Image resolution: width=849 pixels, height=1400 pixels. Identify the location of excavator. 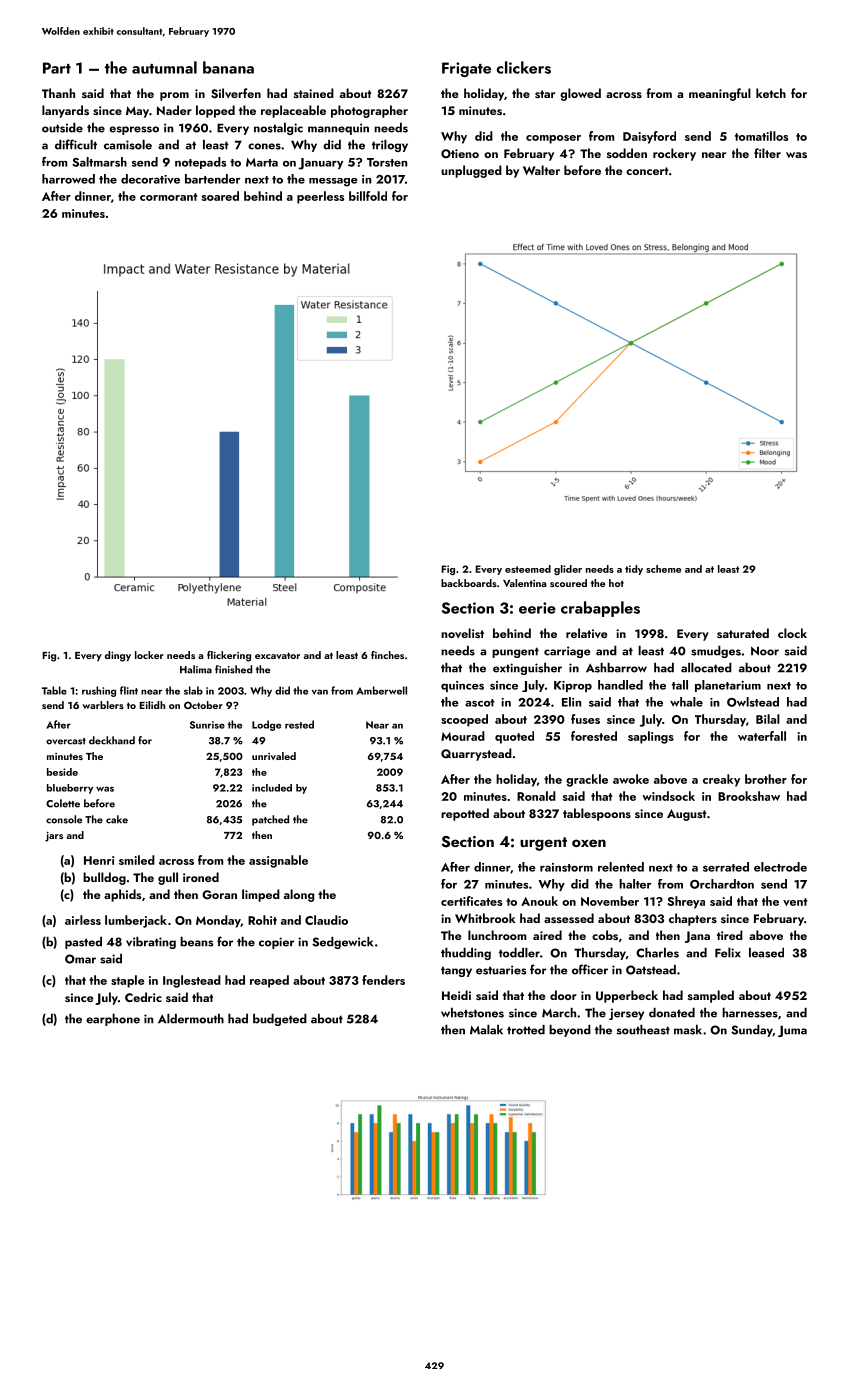
(277, 655).
